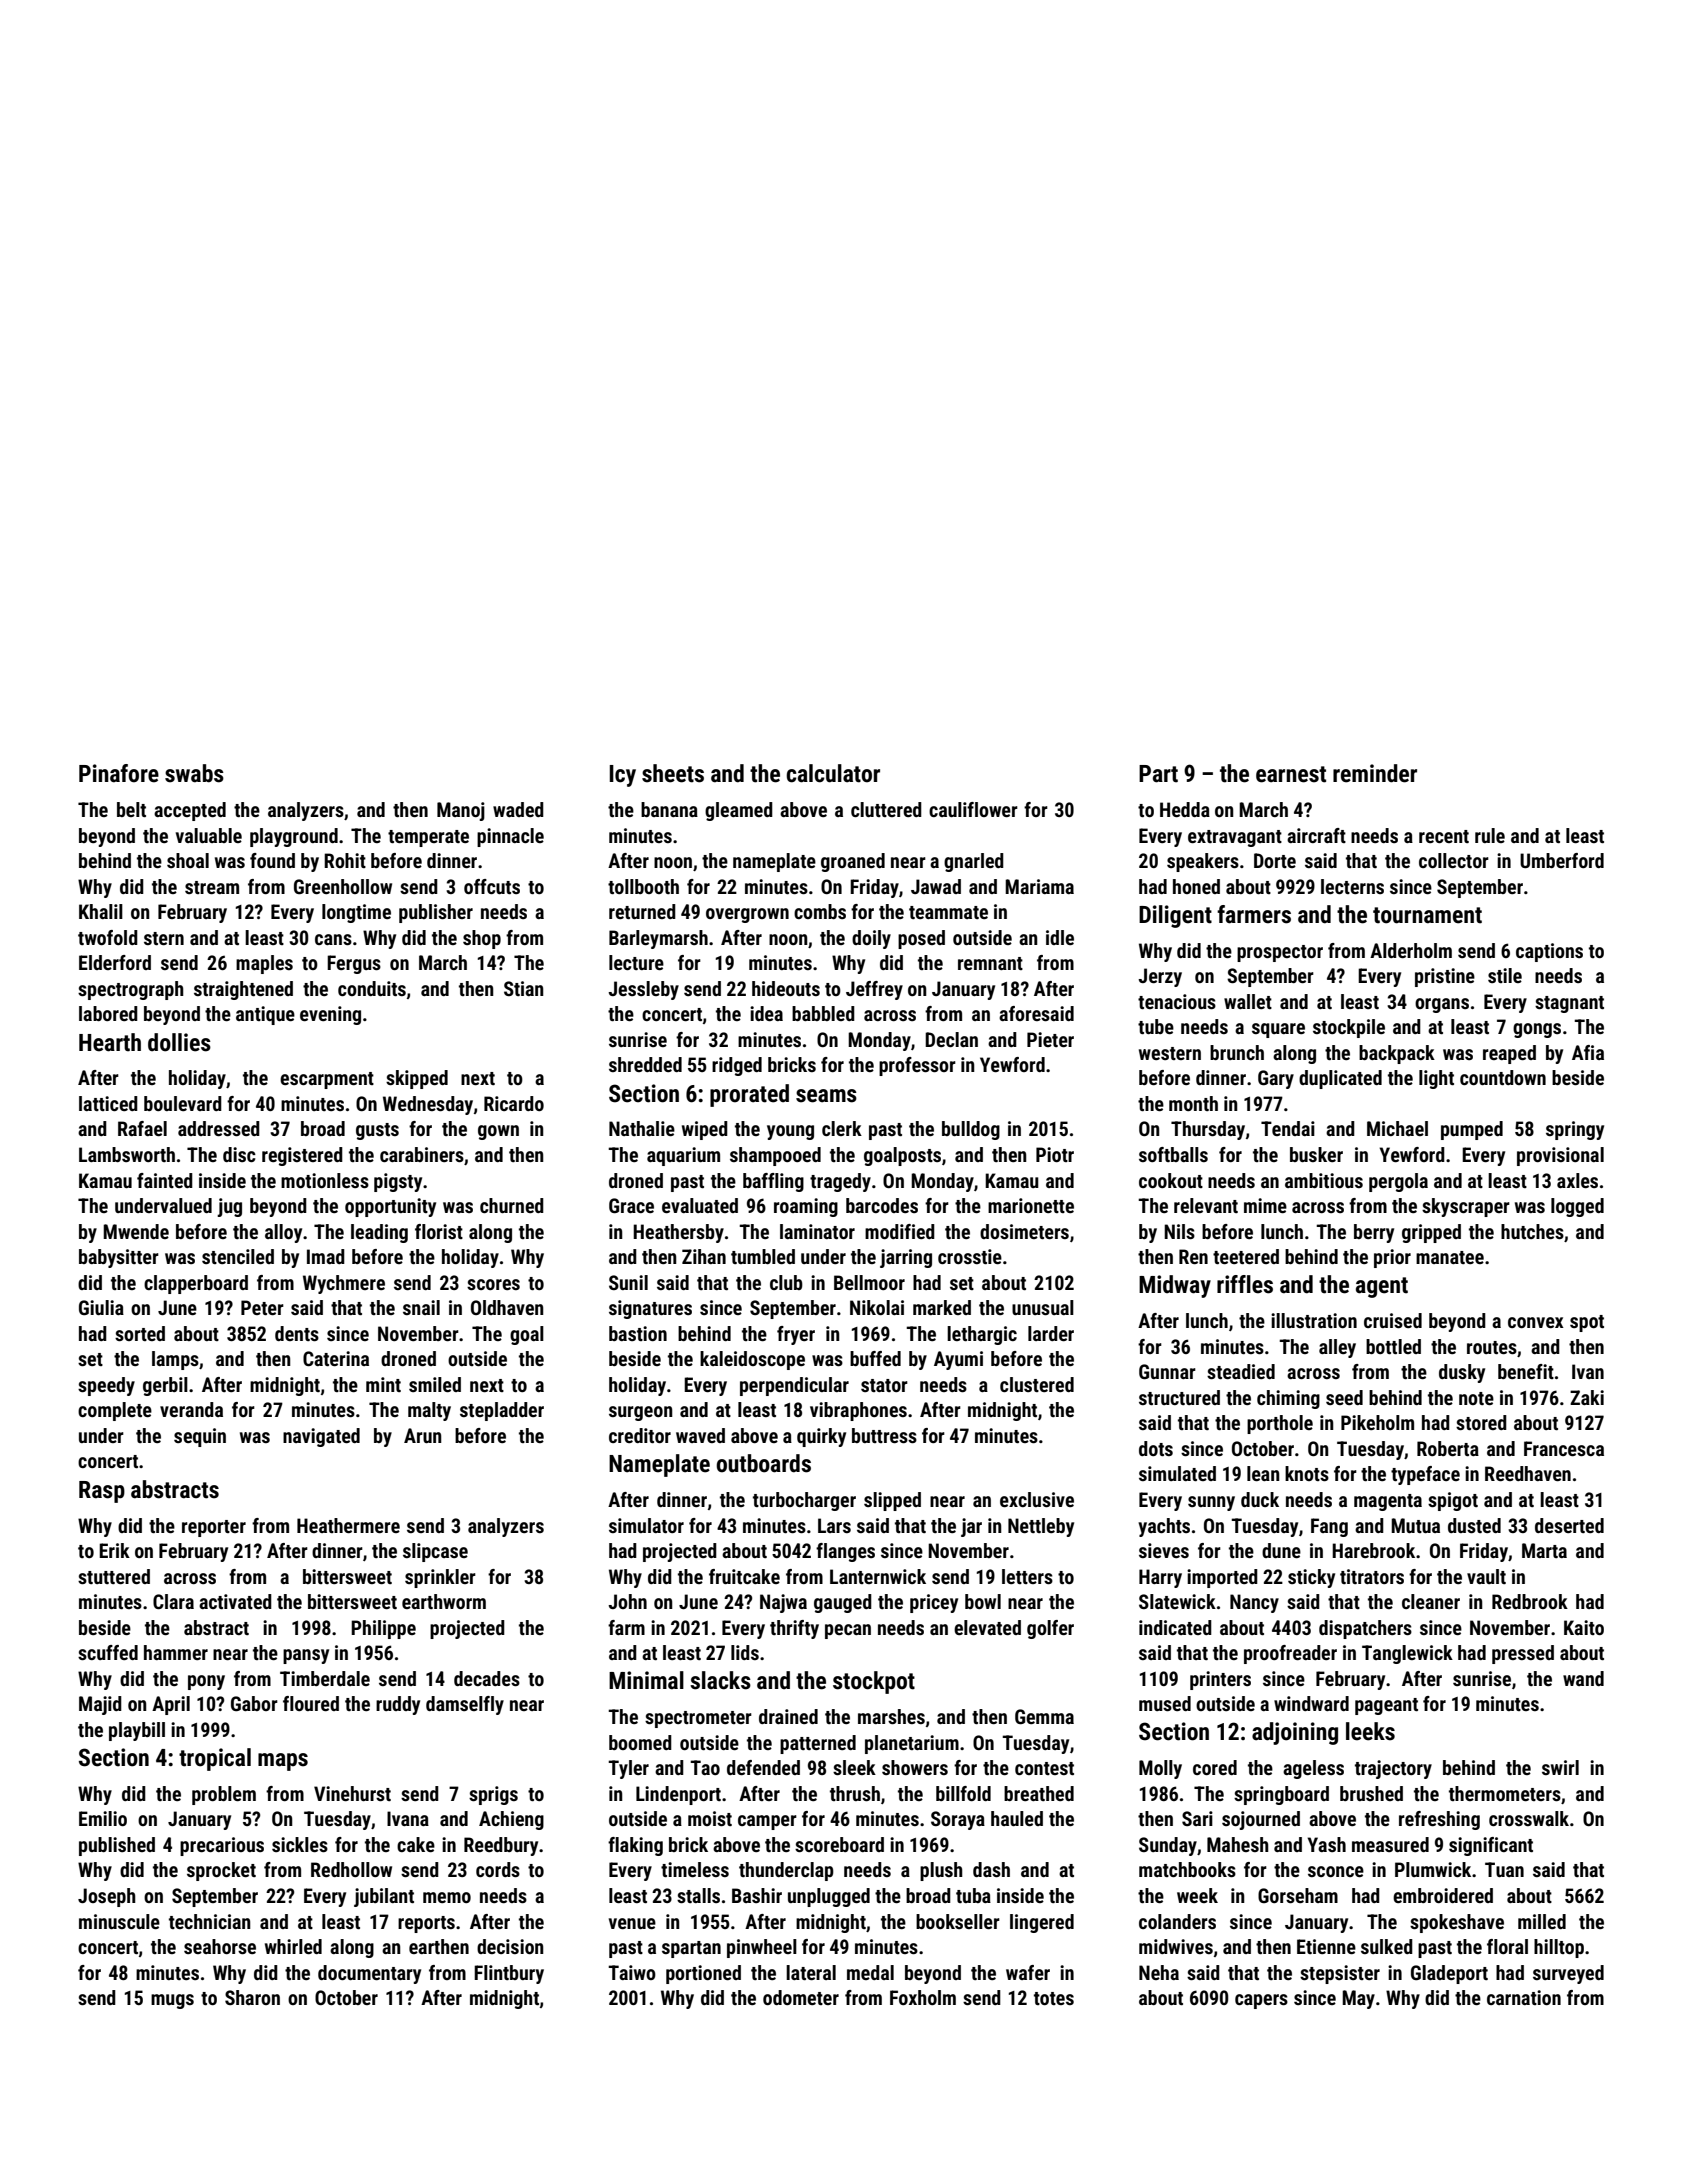 This screenshot has height=2178, width=1683. Describe the element at coordinates (788, 1716) in the screenshot. I see `drained` at that location.
